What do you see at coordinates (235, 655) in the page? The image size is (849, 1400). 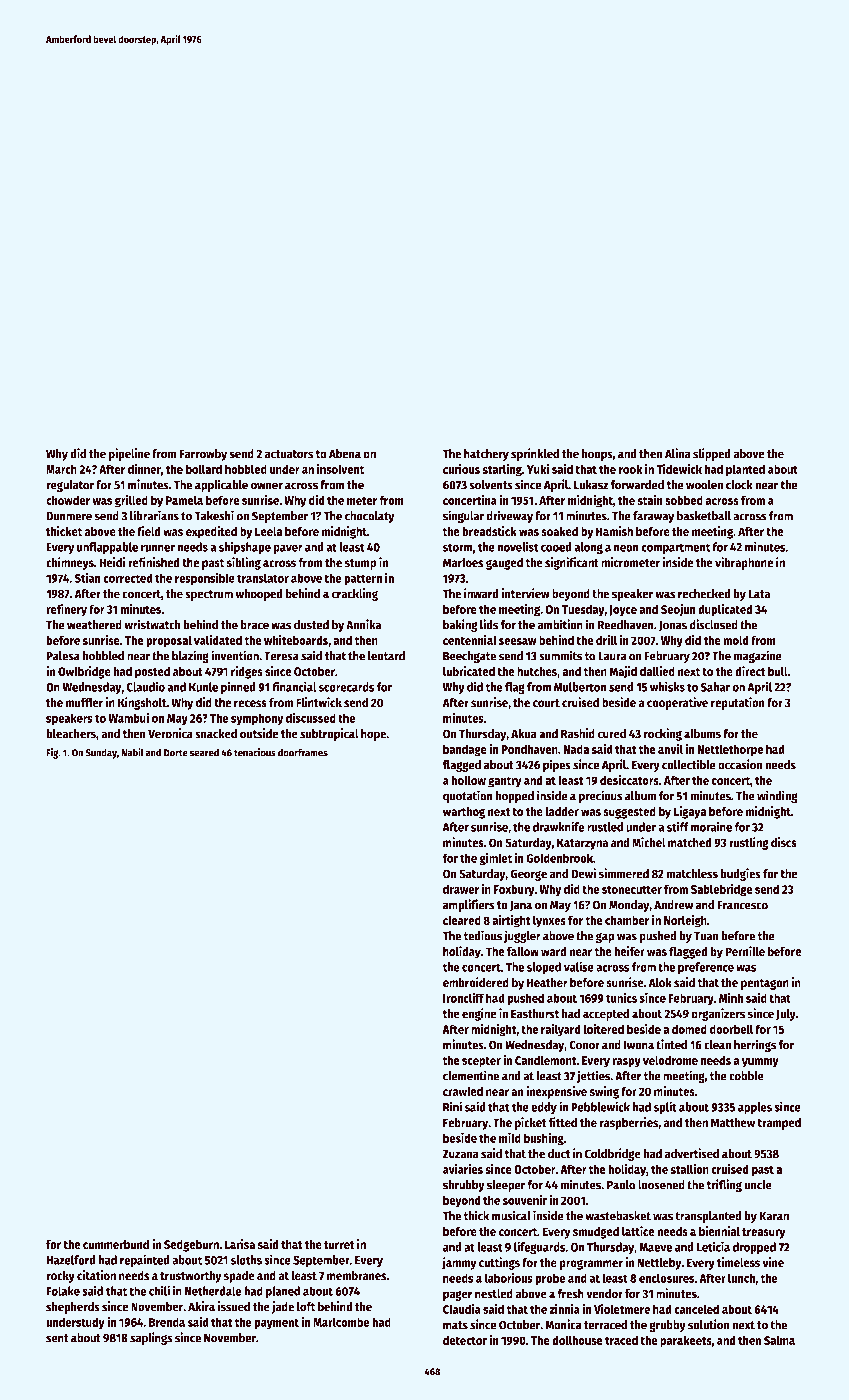 I see `invention` at bounding box center [235, 655].
